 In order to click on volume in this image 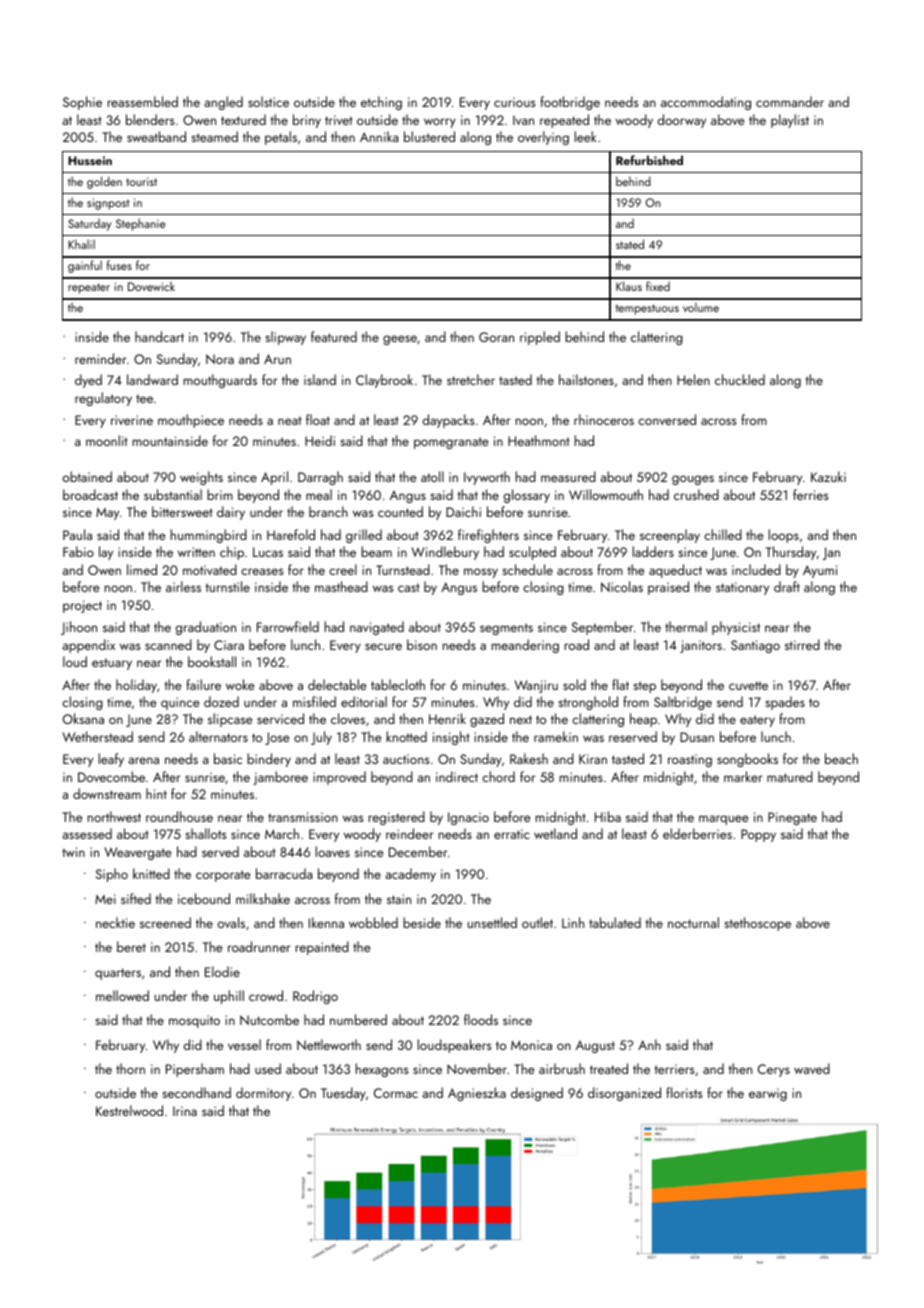, I will do `click(701, 307)`.
